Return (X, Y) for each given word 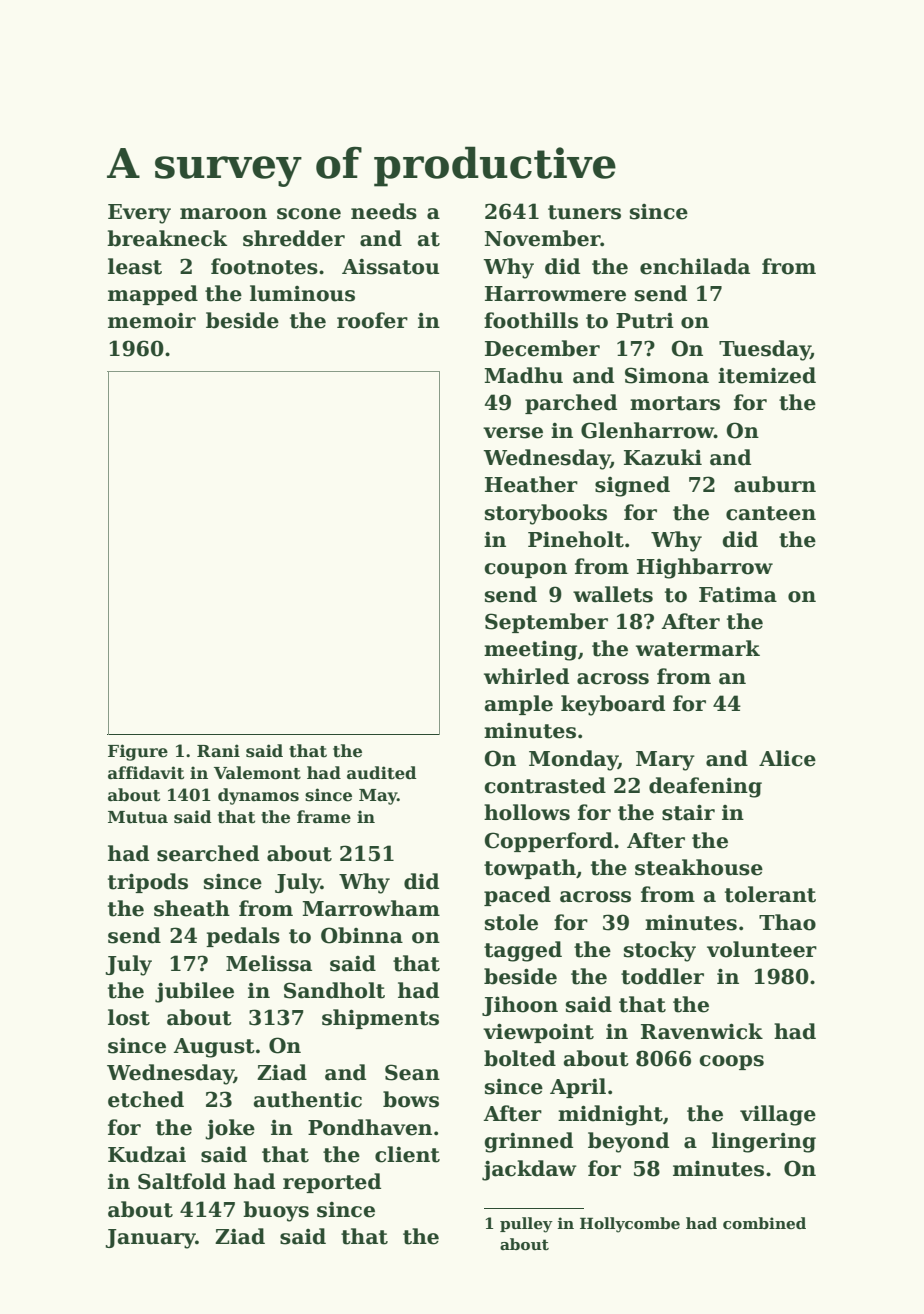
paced (517, 896)
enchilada (695, 266)
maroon (223, 214)
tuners (584, 212)
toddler (662, 976)
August (214, 1048)
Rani (218, 751)
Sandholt (334, 990)
